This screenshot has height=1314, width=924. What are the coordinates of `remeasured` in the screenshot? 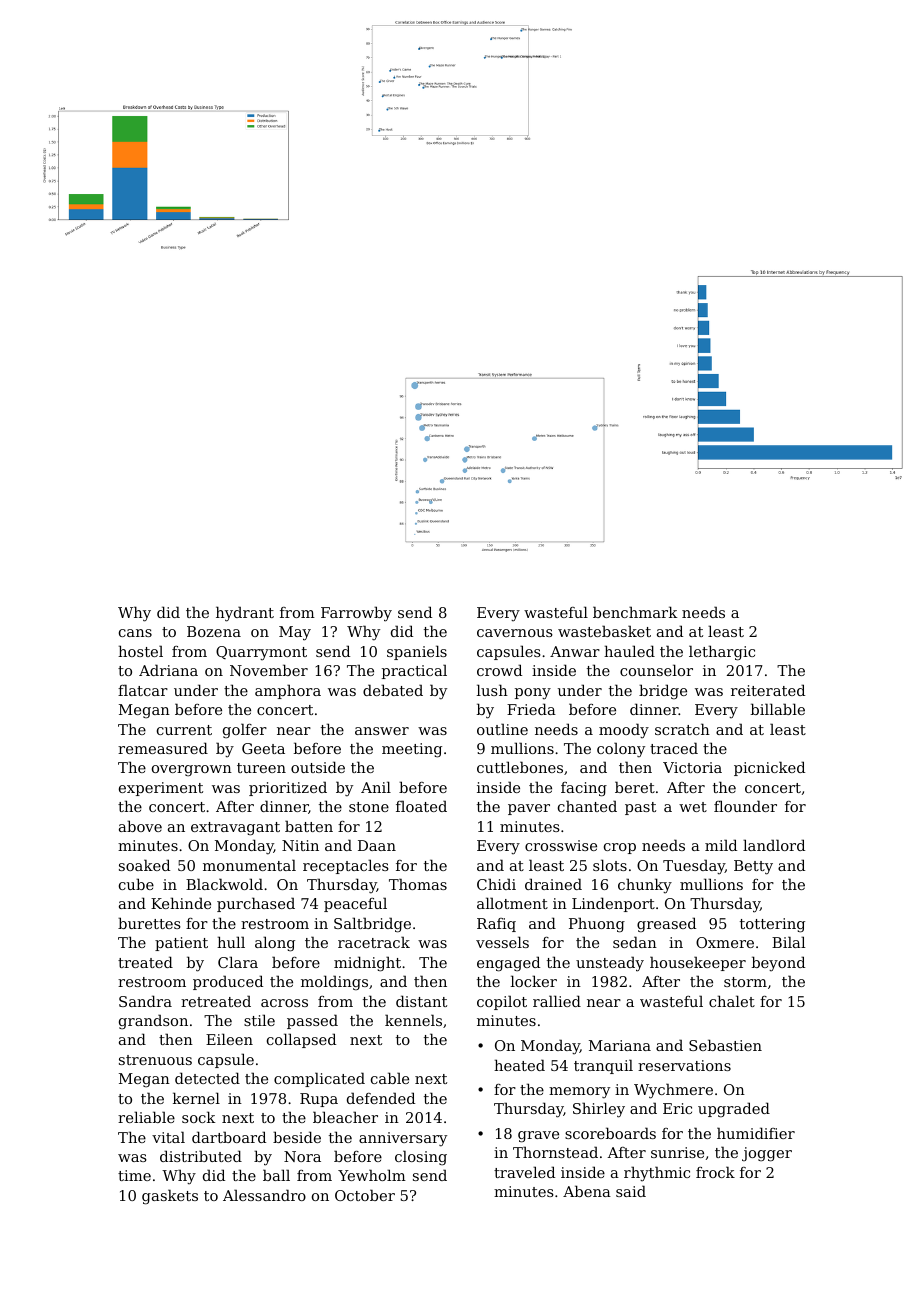 It's located at (163, 748).
